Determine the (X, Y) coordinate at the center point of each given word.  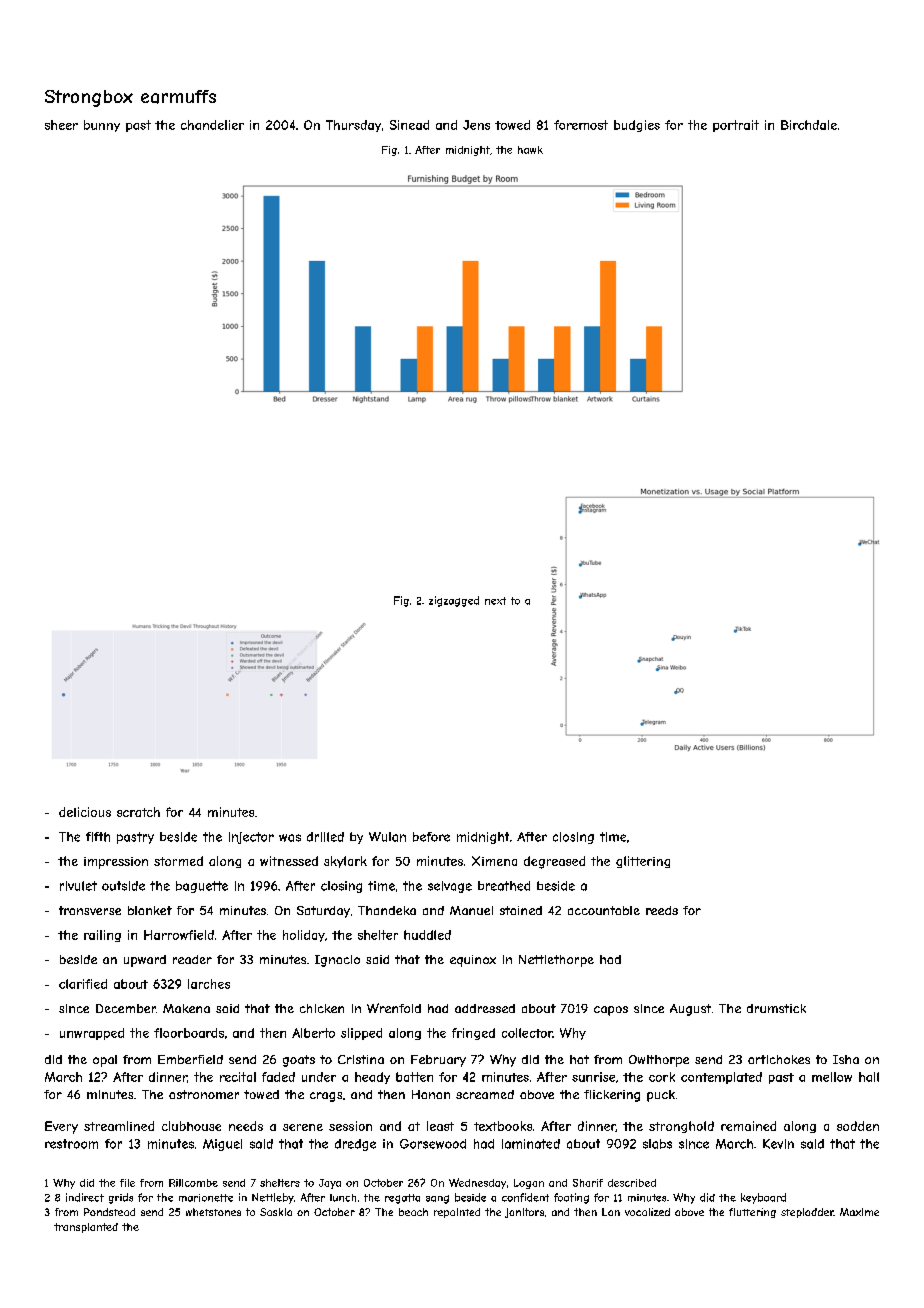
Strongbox (89, 98)
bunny (102, 126)
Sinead (409, 125)
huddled (427, 935)
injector (251, 838)
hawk (530, 150)
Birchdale (809, 125)
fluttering (752, 1213)
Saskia (276, 1212)
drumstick (776, 1008)
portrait (736, 126)
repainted (457, 1213)
